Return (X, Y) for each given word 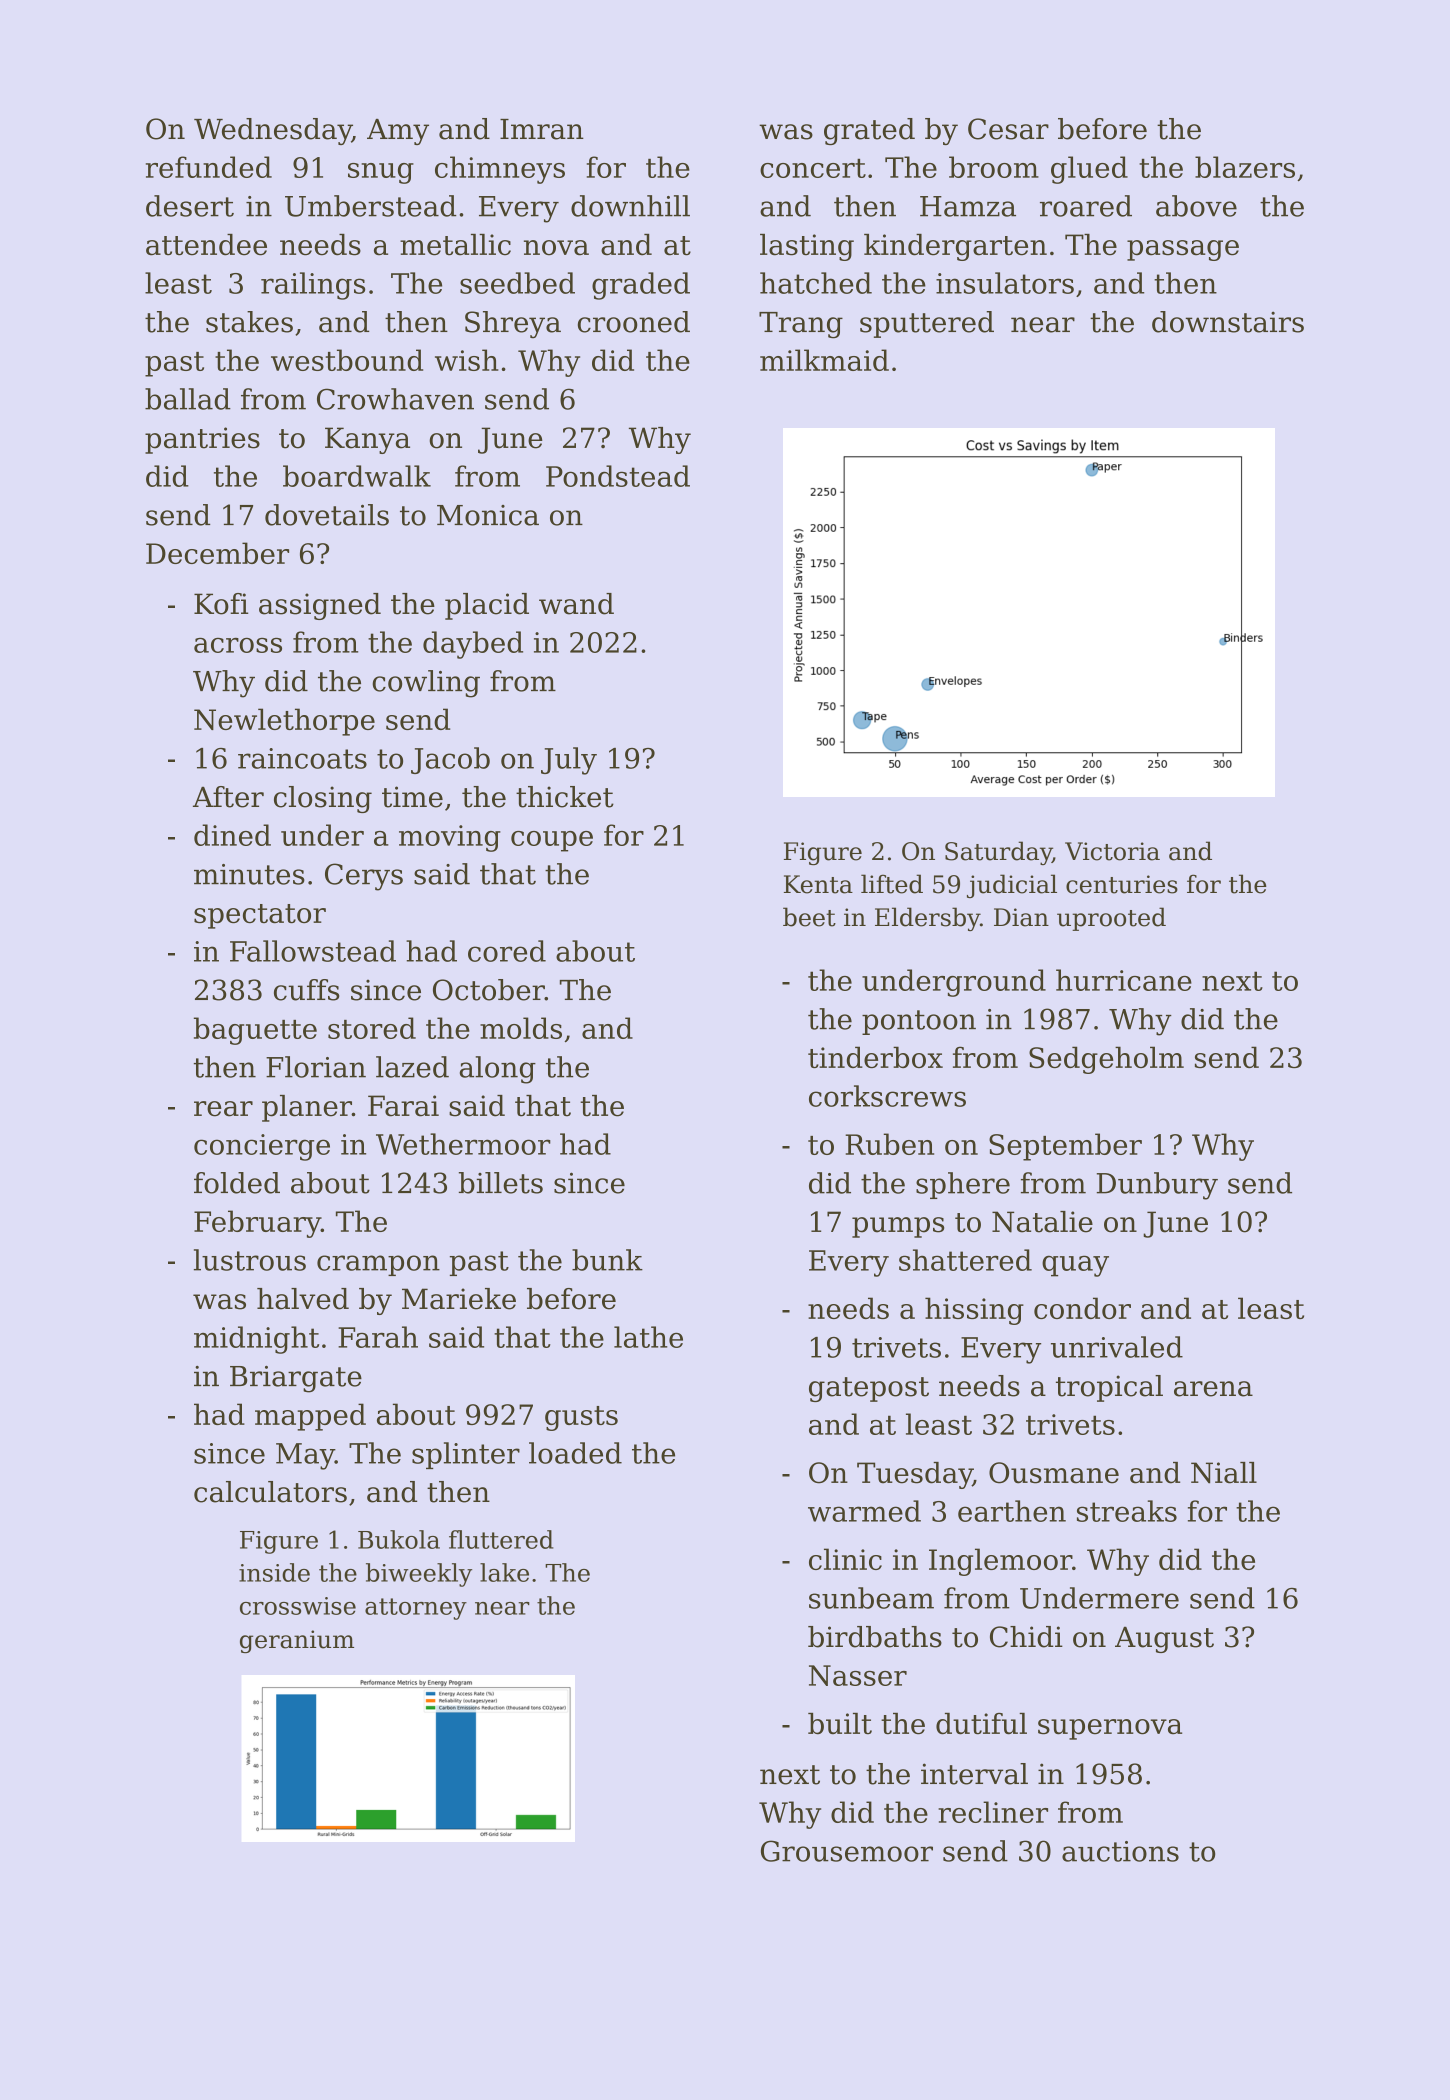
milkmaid (824, 360)
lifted (892, 884)
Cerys (364, 877)
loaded (575, 1453)
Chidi (1026, 1637)
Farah (378, 1337)
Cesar (1008, 129)
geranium (297, 1641)
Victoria (1112, 851)
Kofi (221, 604)
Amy (398, 132)
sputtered (927, 324)
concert (813, 168)
